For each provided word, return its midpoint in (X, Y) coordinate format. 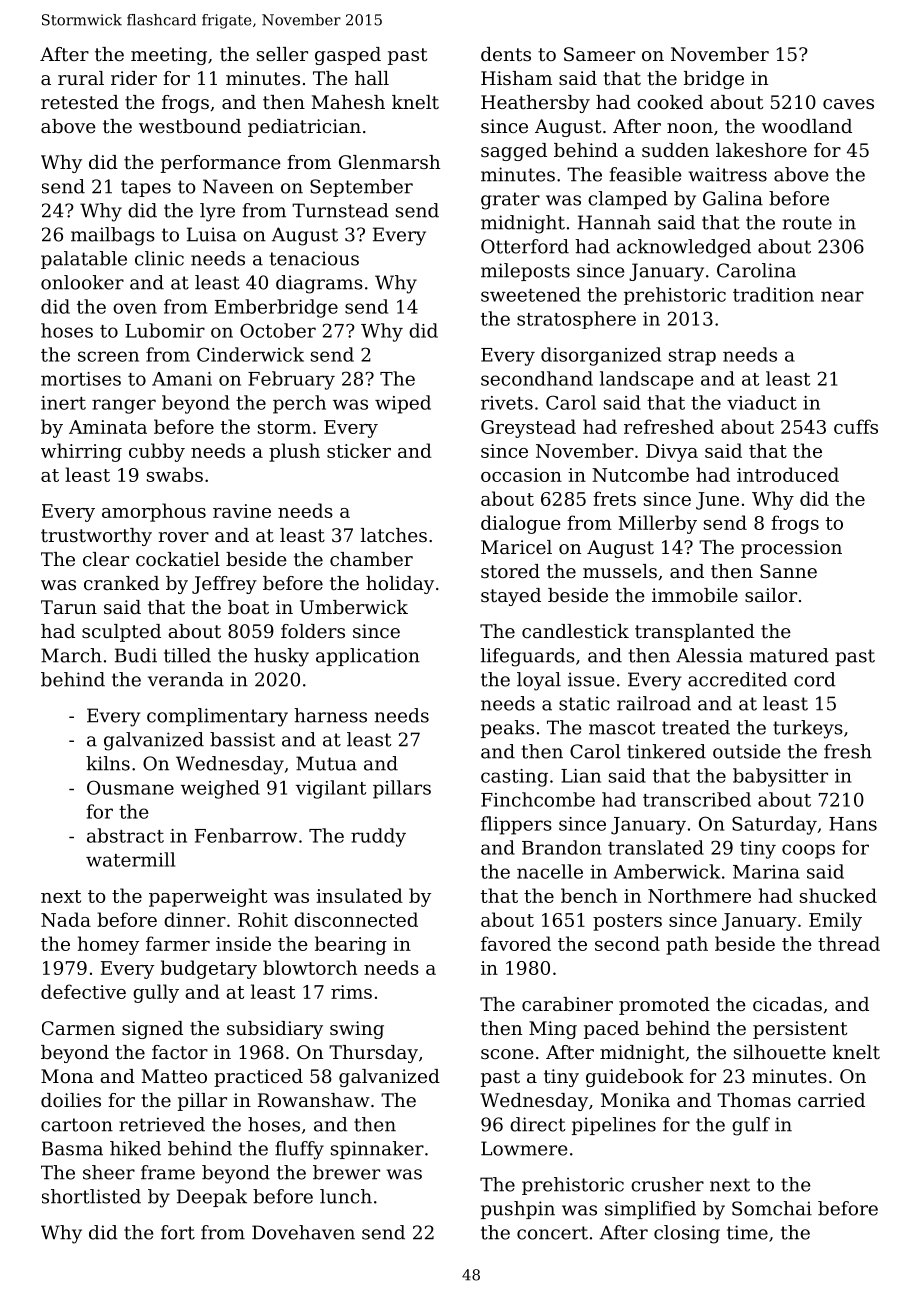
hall (372, 78)
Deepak (212, 1198)
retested (80, 102)
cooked (670, 102)
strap (692, 357)
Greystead (528, 428)
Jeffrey (224, 585)
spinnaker (377, 1150)
